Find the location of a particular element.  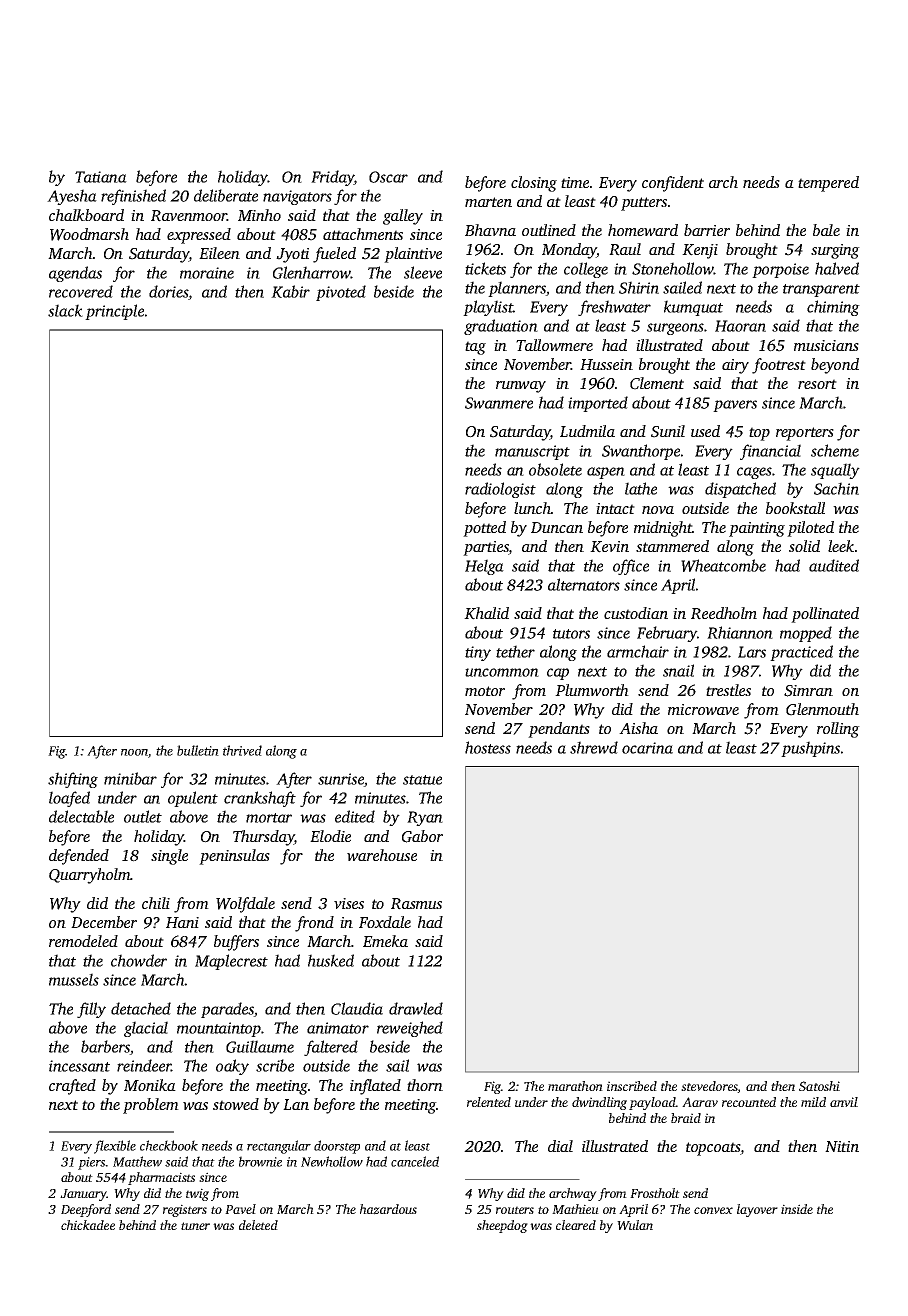

rectangular is located at coordinates (279, 1147).
